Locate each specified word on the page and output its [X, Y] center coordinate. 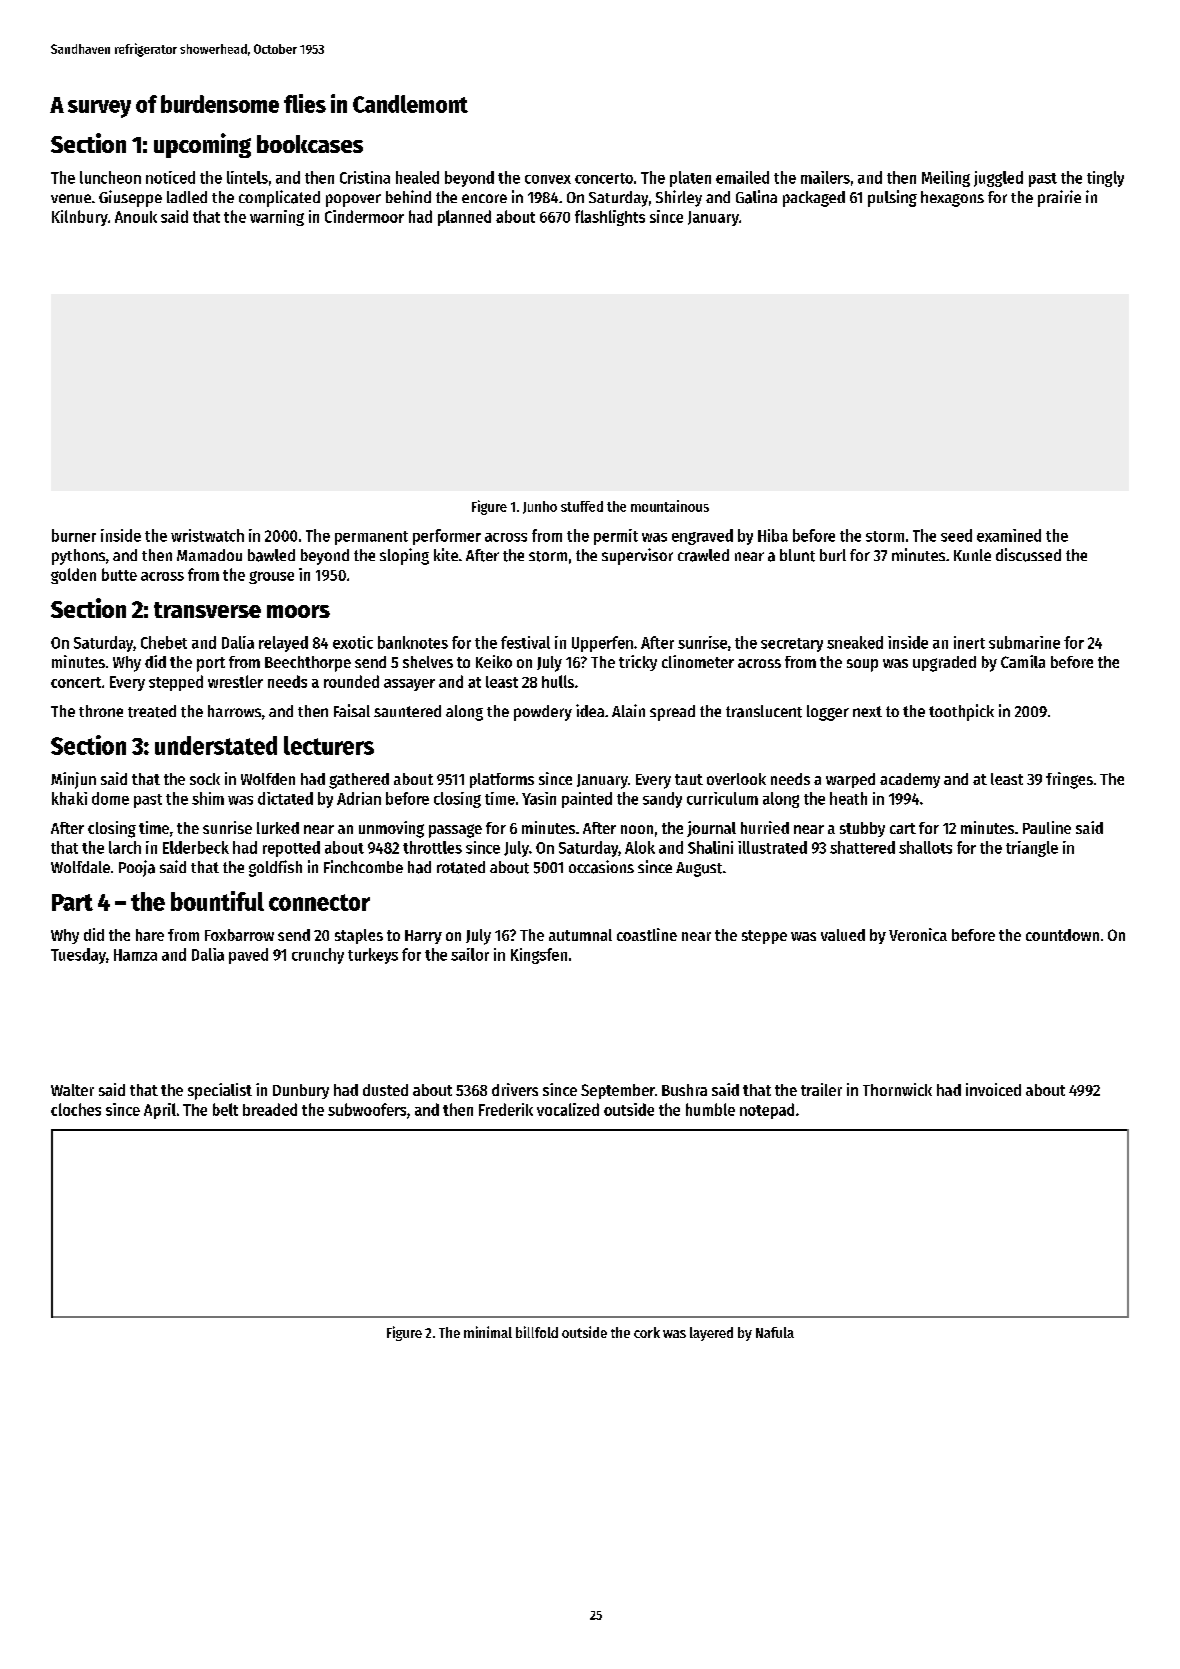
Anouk [136, 217]
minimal [488, 1332]
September [618, 1091]
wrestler [235, 681]
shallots [925, 847]
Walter [72, 1090]
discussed [1028, 555]
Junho [540, 507]
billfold [537, 1332]
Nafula [775, 1332]
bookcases [310, 144]
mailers [825, 177]
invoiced [993, 1089]
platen [690, 179]
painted [587, 800]
